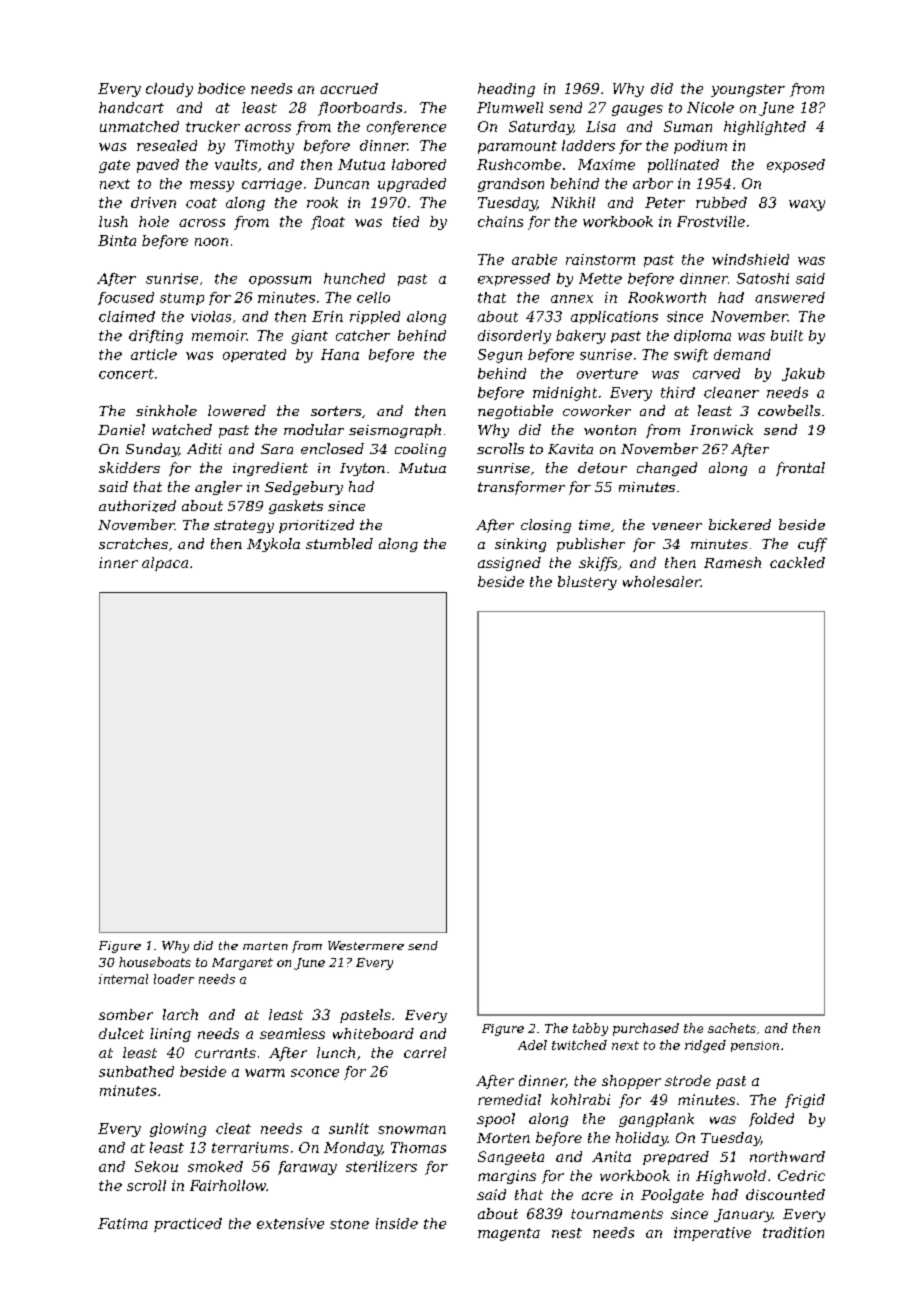 The height and width of the image is (1308, 924). Describe the element at coordinates (425, 1052) in the image. I see `carrel` at that location.
